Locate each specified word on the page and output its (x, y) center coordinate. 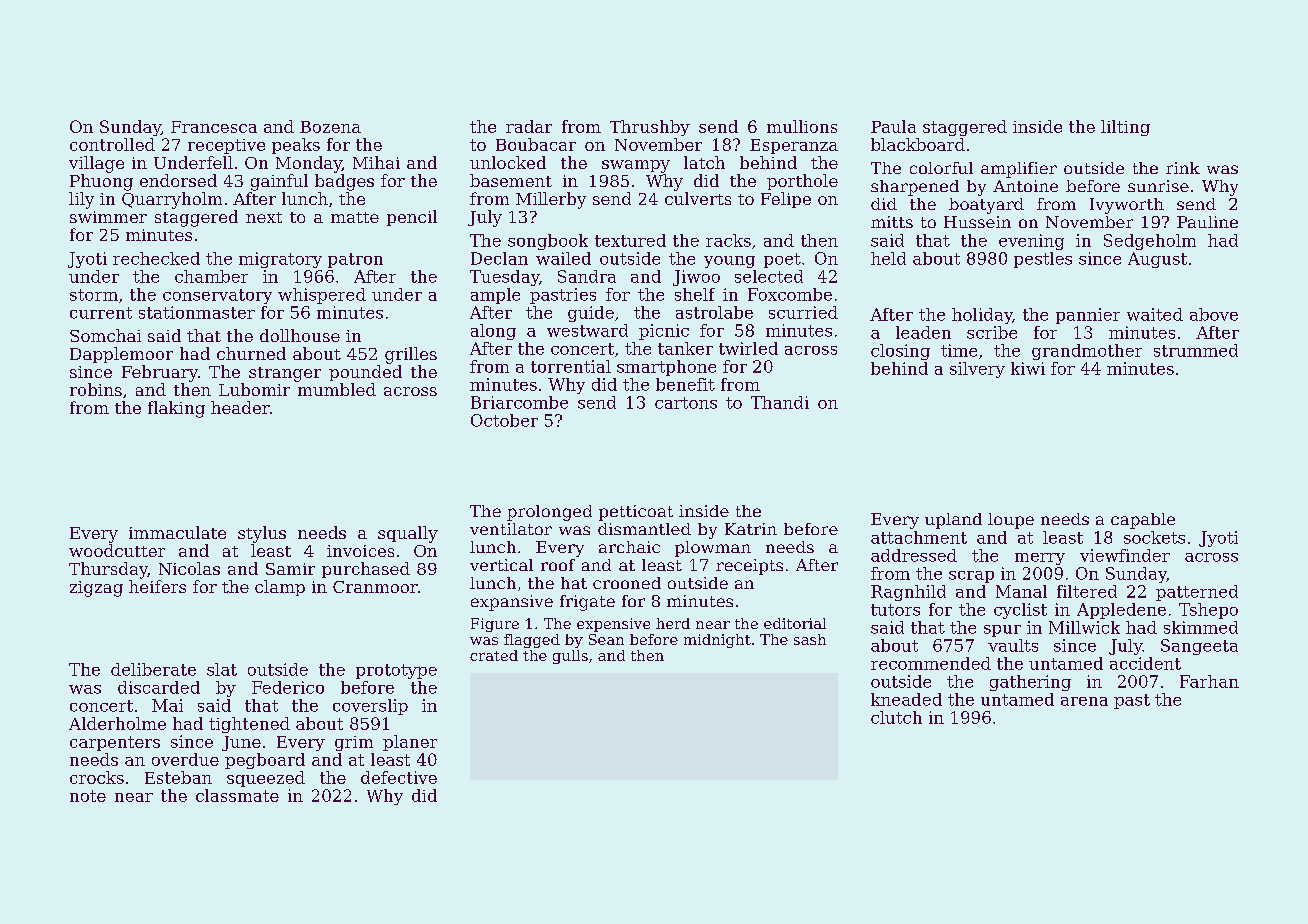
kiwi (1028, 368)
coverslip (370, 707)
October (504, 420)
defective (399, 777)
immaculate (177, 532)
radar (529, 126)
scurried (803, 312)
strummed (1196, 350)
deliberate (153, 669)
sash (810, 639)
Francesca (214, 127)
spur (1002, 631)
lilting (1125, 128)
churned (251, 353)
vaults (1013, 645)
